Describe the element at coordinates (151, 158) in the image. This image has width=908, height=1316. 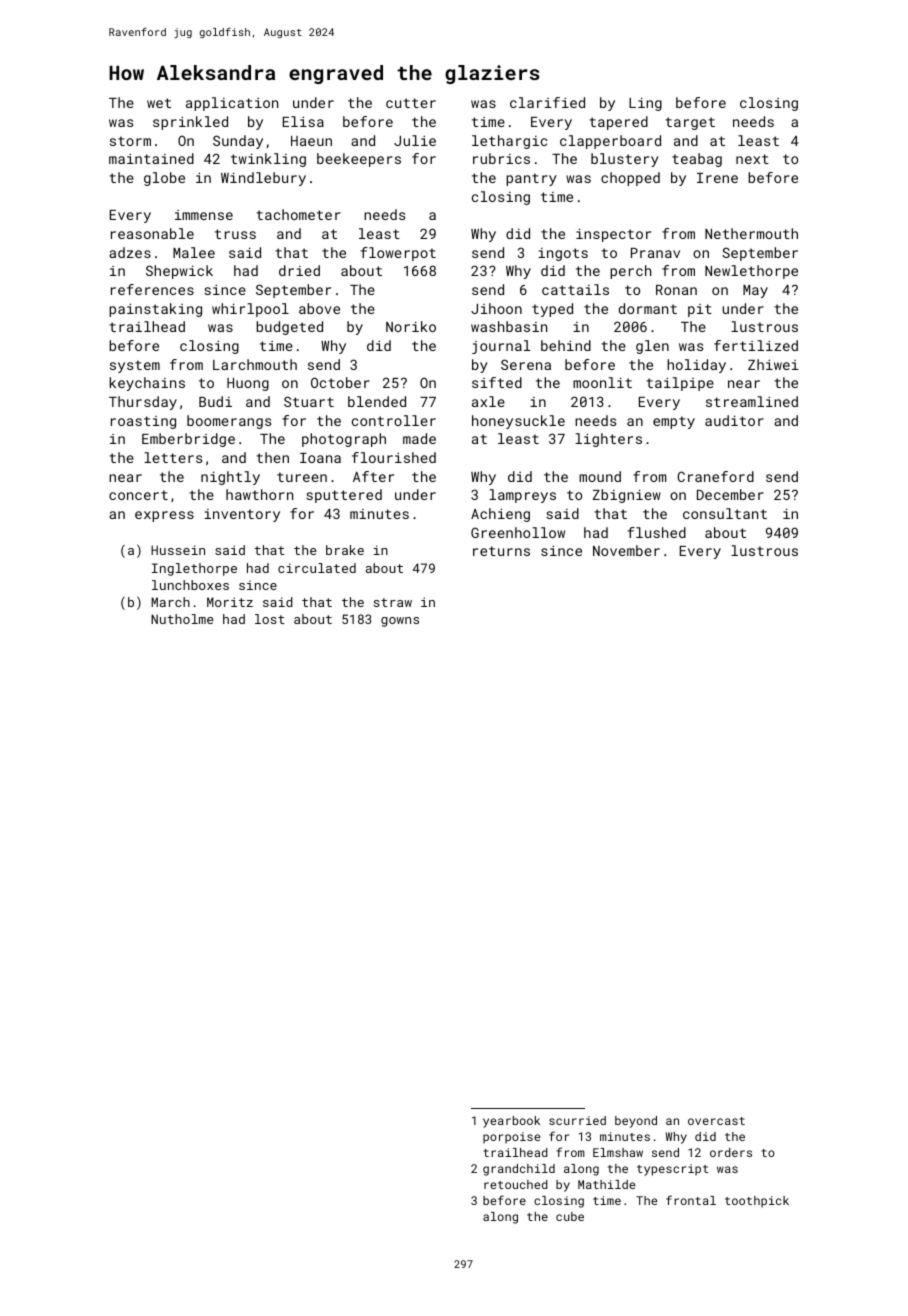
I see `maintained` at that location.
